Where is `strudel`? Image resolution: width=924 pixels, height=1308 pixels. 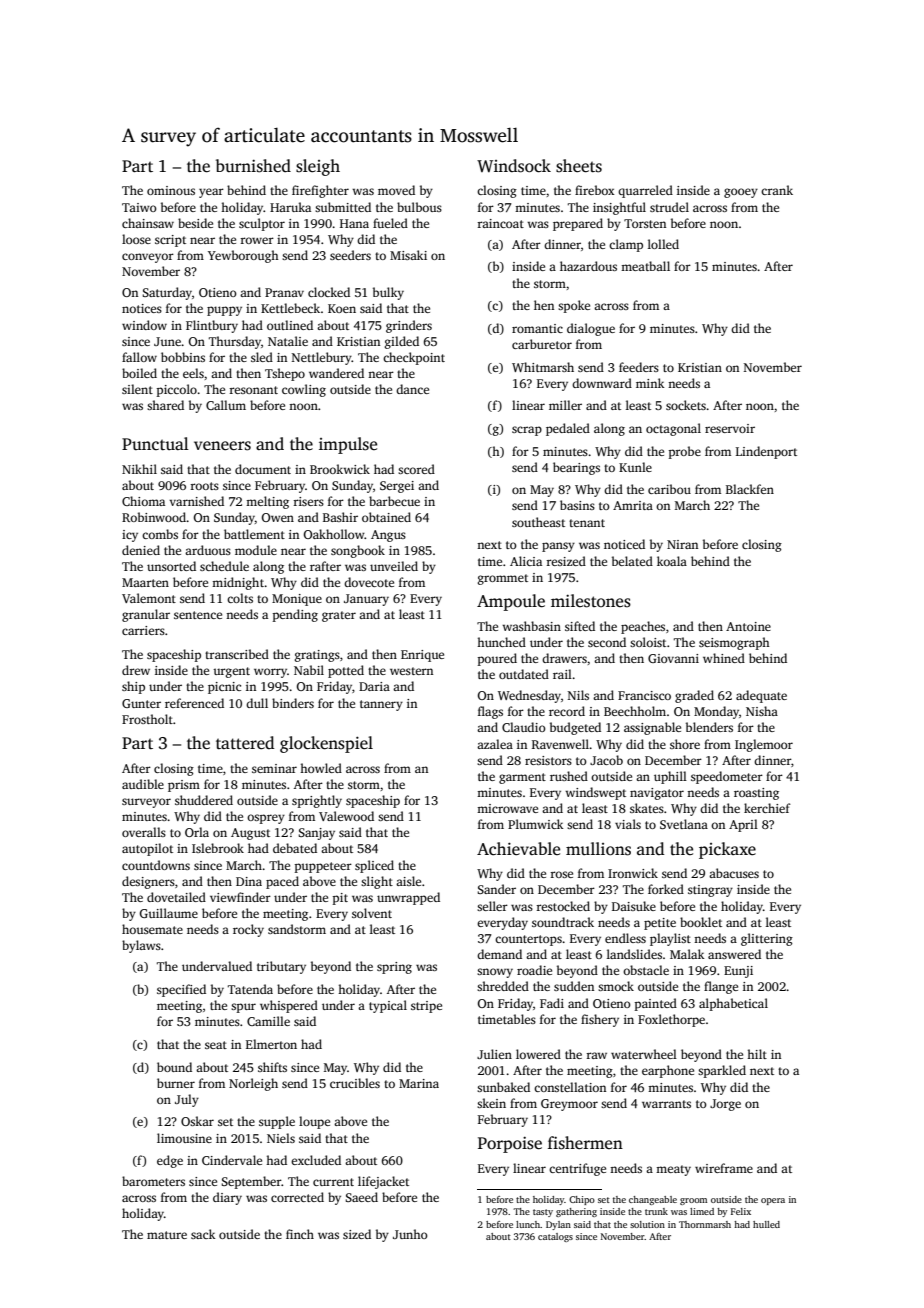 strudel is located at coordinates (669, 207).
